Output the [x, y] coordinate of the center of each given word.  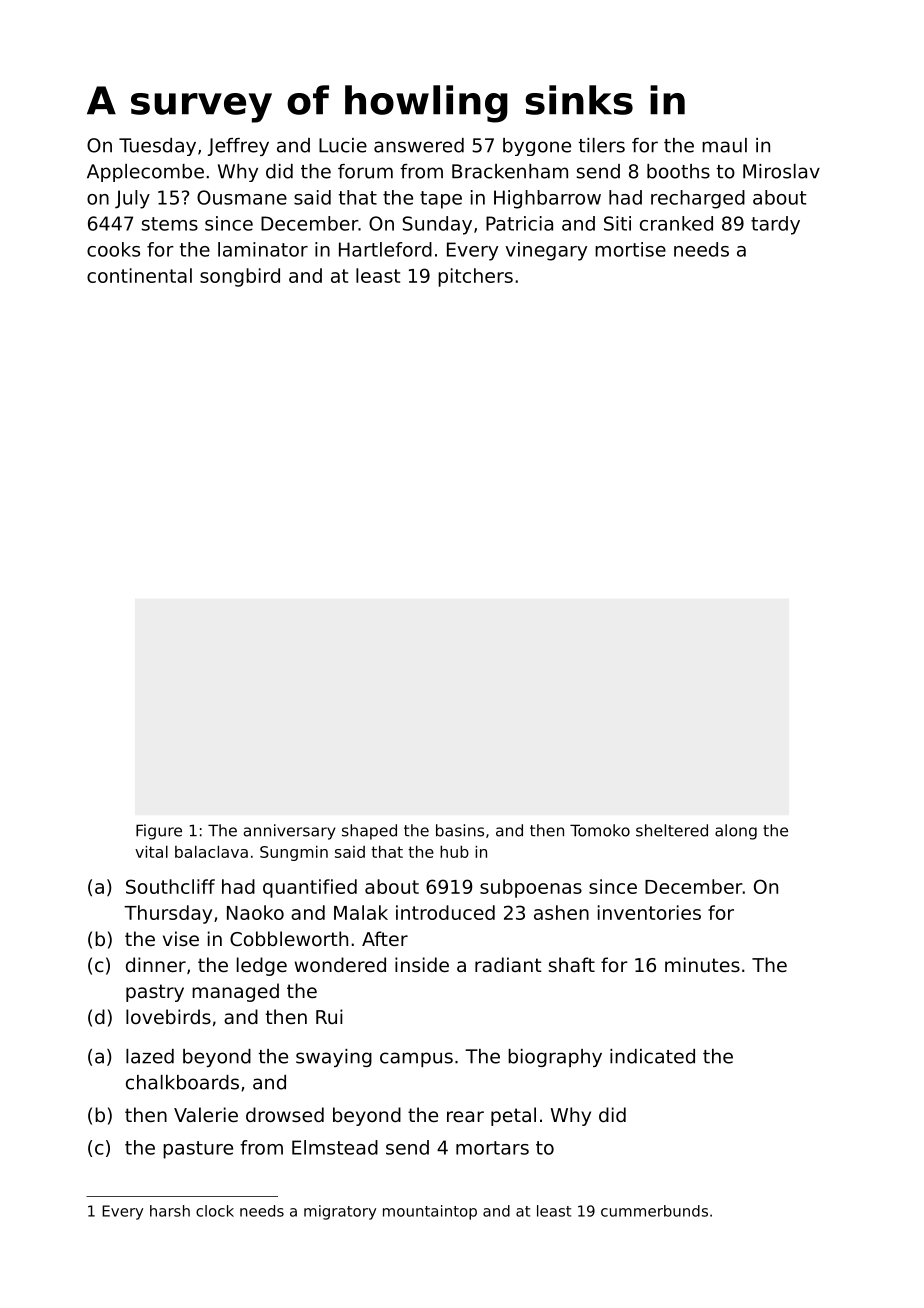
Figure [159, 832]
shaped [369, 832]
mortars [492, 1148]
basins [460, 830]
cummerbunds [654, 1211]
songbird [240, 277]
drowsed [285, 1114]
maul [724, 145]
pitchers [475, 277]
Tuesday [157, 147]
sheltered [672, 830]
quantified [310, 888]
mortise [630, 249]
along [736, 832]
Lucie [343, 145]
